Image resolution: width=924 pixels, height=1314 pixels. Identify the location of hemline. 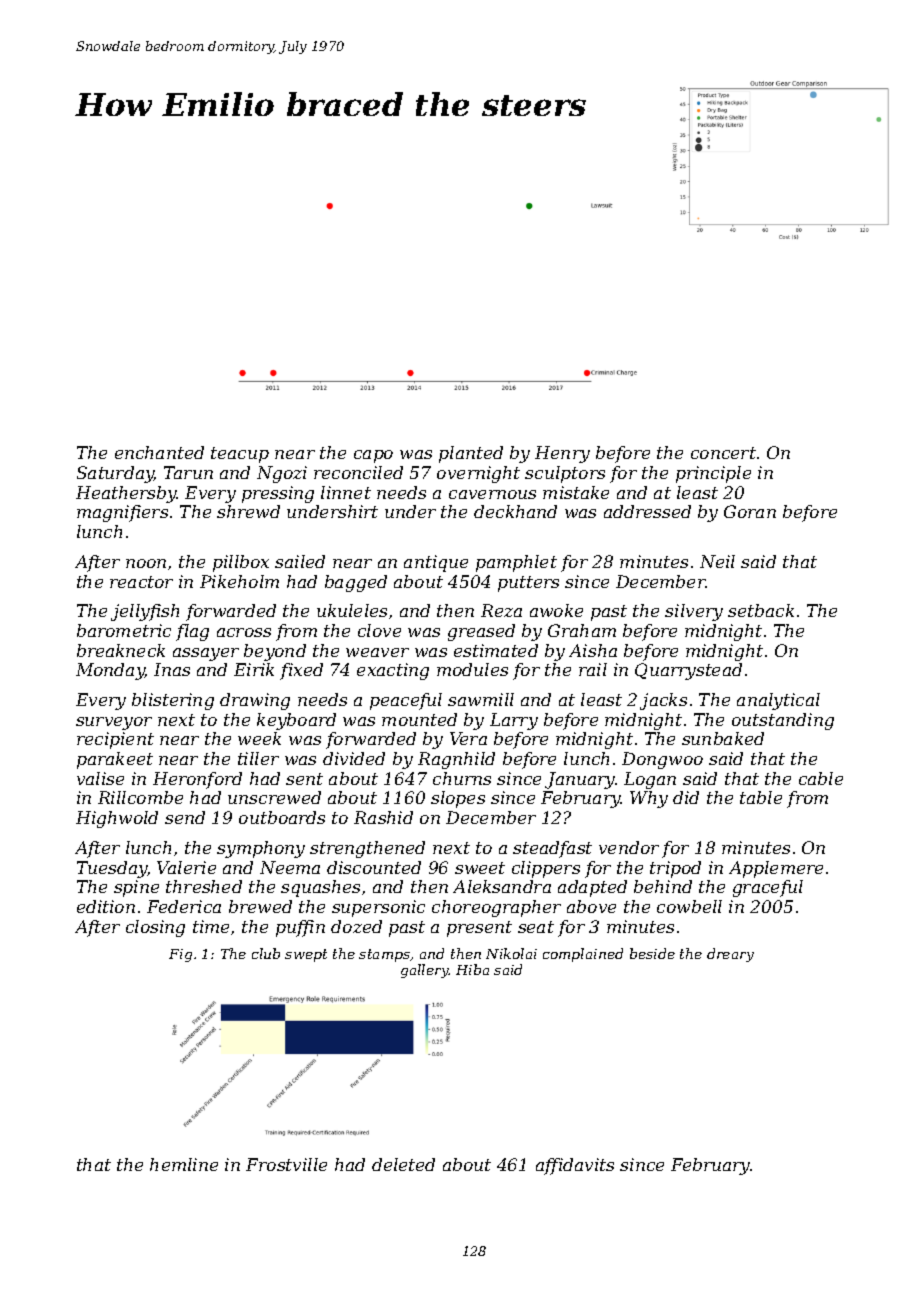
(184, 1164).
